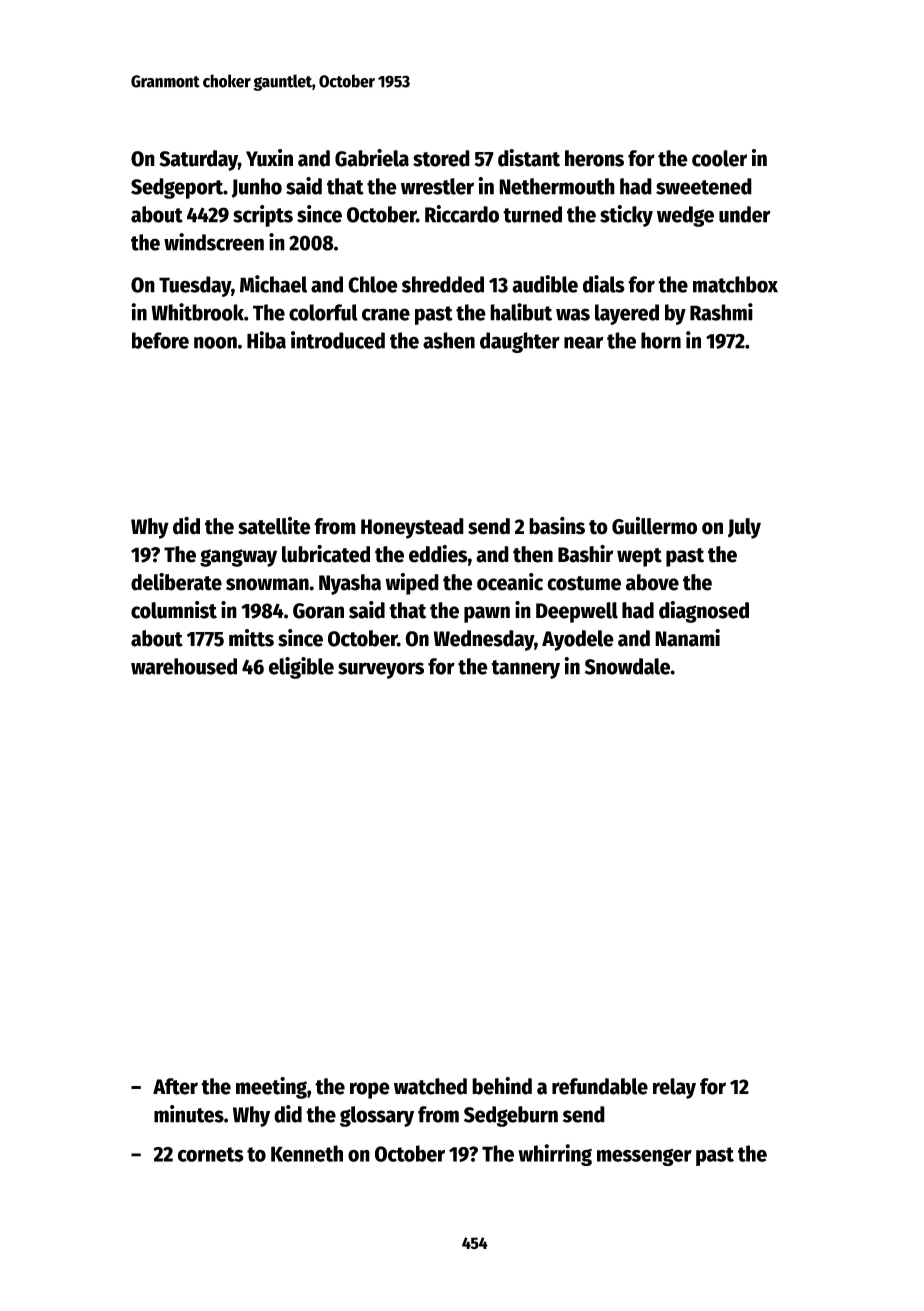 The width and height of the page is (924, 1311). What do you see at coordinates (307, 1153) in the page?
I see `Kenneth` at bounding box center [307, 1153].
